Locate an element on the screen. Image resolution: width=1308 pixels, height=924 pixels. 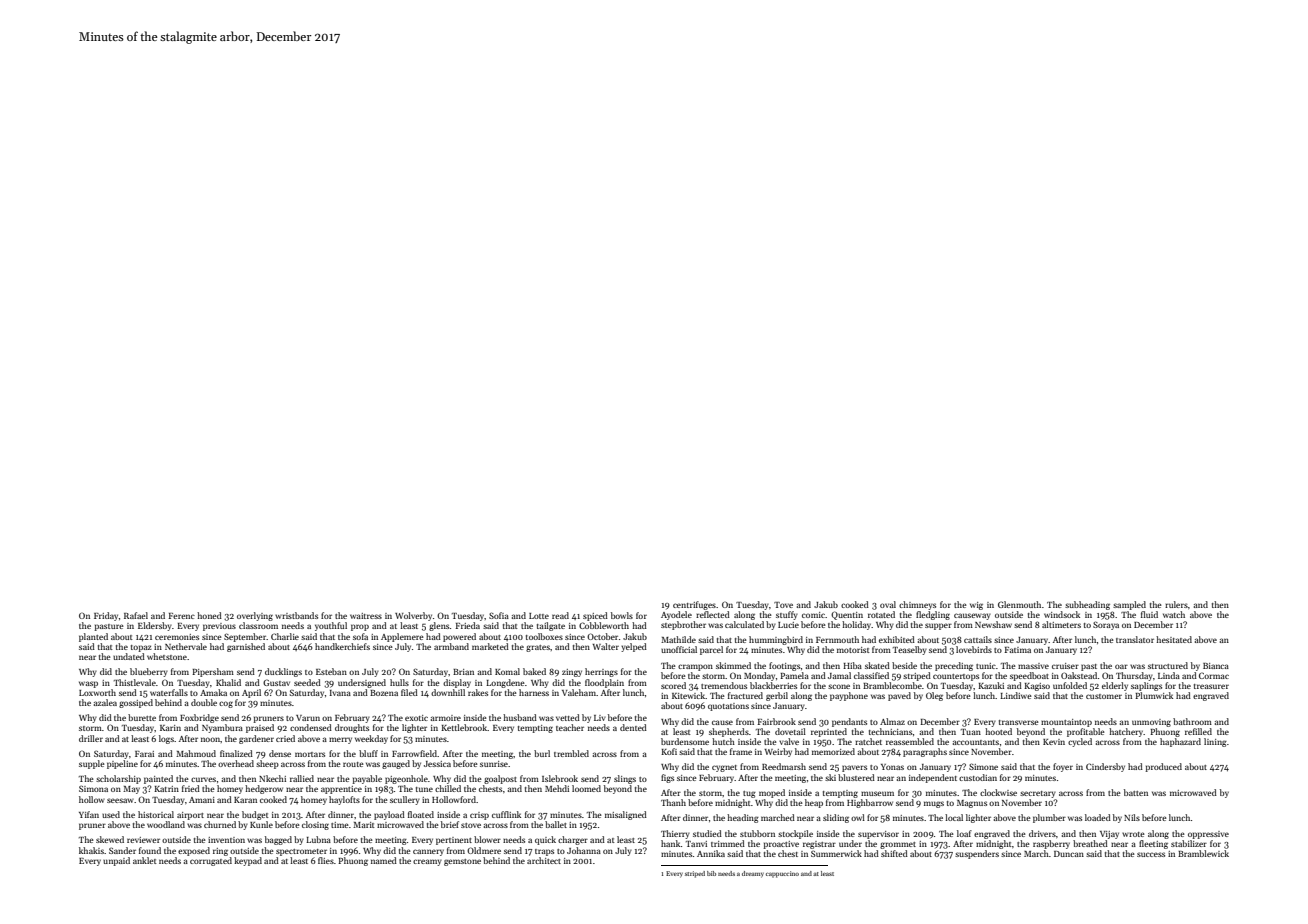
hesitated is located at coordinates (1174, 639).
